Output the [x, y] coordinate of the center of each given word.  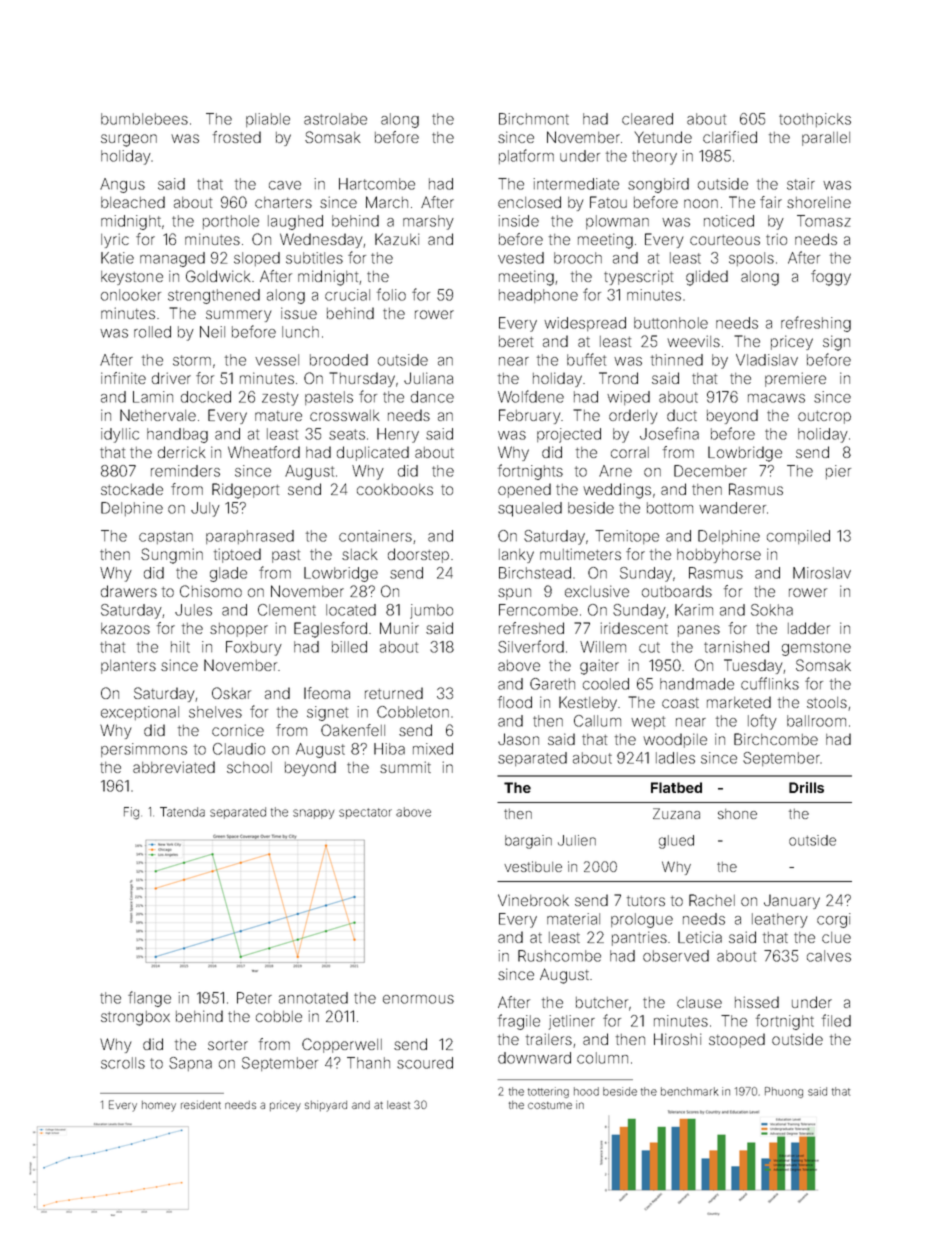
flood [515, 702]
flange [149, 999]
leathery [780, 920]
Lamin [153, 397]
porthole [231, 222]
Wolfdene [531, 396]
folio [391, 294]
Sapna [190, 1064]
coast [680, 703]
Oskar [231, 693]
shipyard [326, 1106]
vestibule [533, 866]
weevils [693, 341]
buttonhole [671, 323]
